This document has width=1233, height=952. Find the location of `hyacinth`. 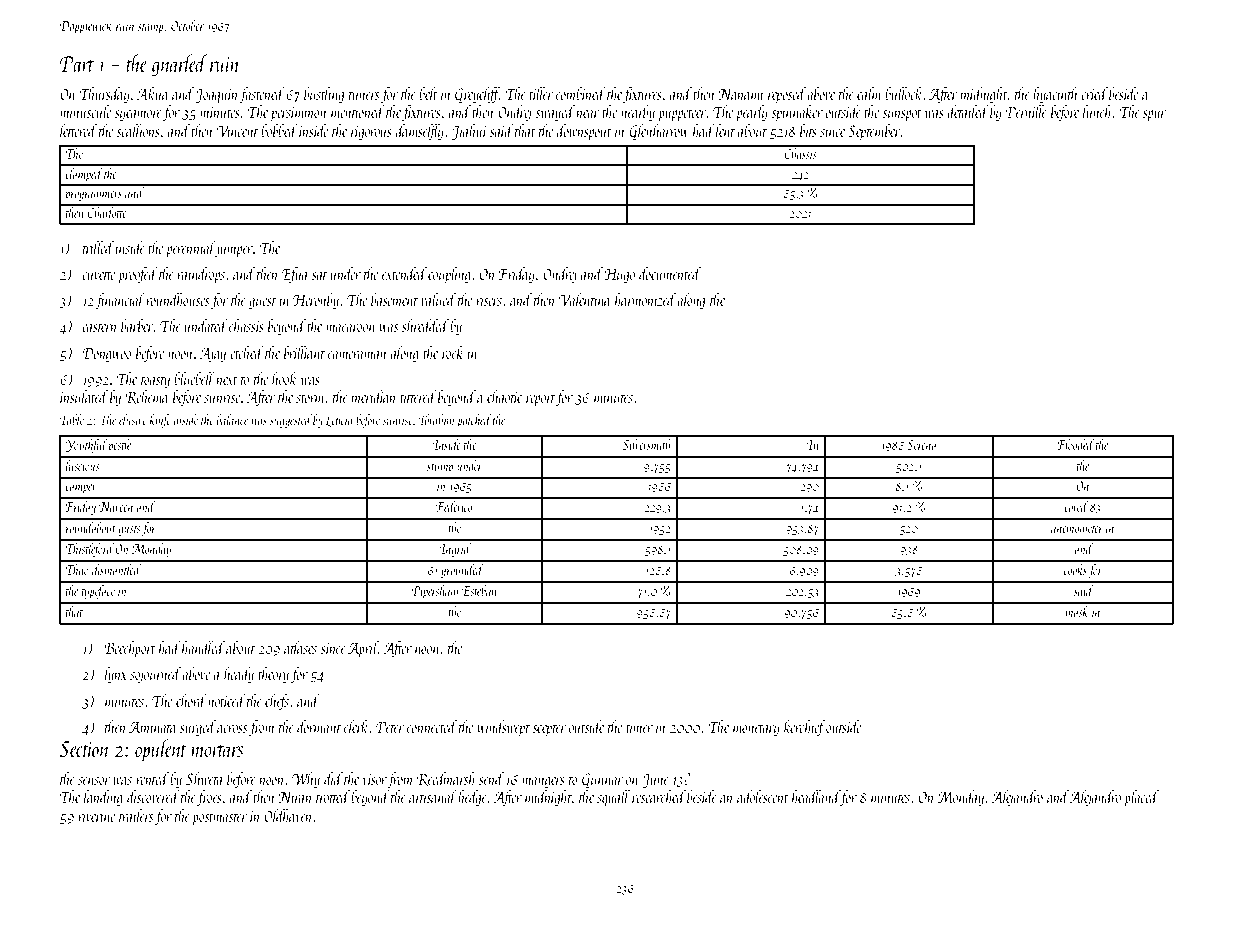

hyacinth is located at coordinates (1055, 95).
